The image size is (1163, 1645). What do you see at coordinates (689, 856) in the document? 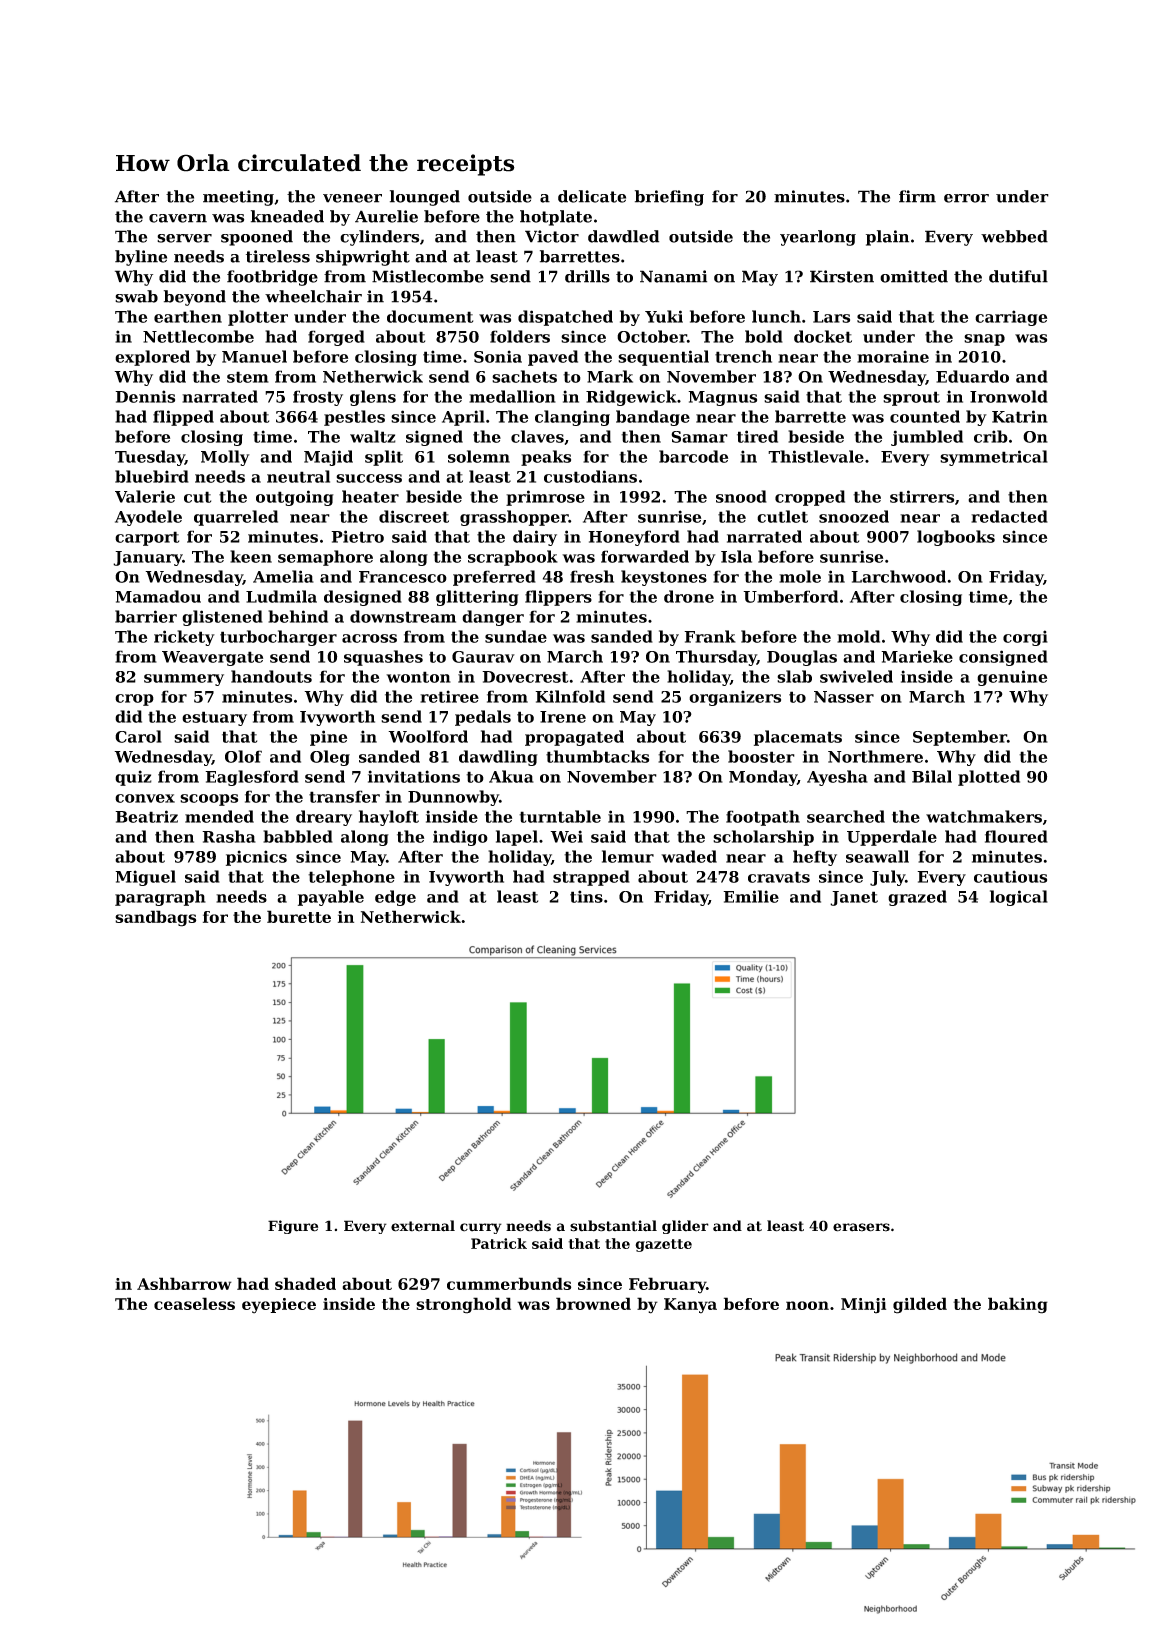
I see `waded` at bounding box center [689, 856].
